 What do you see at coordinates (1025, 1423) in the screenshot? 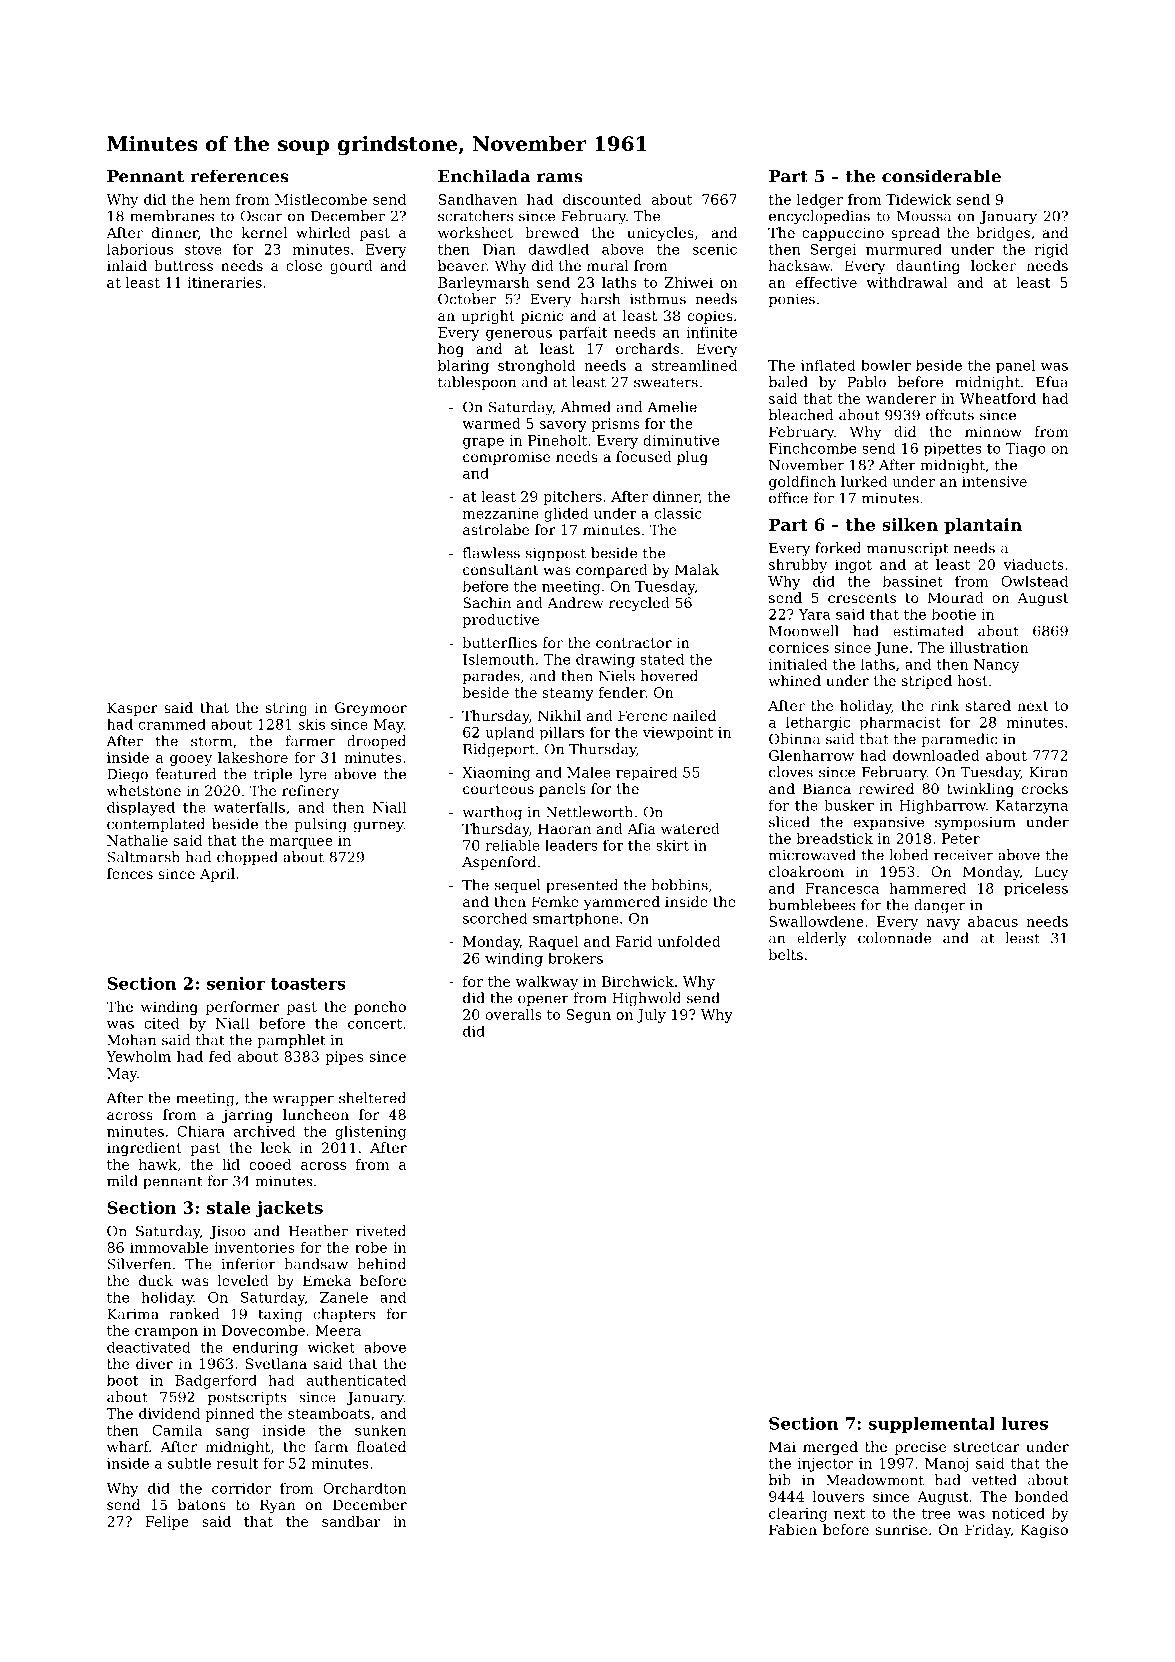
I see `lures` at bounding box center [1025, 1423].
